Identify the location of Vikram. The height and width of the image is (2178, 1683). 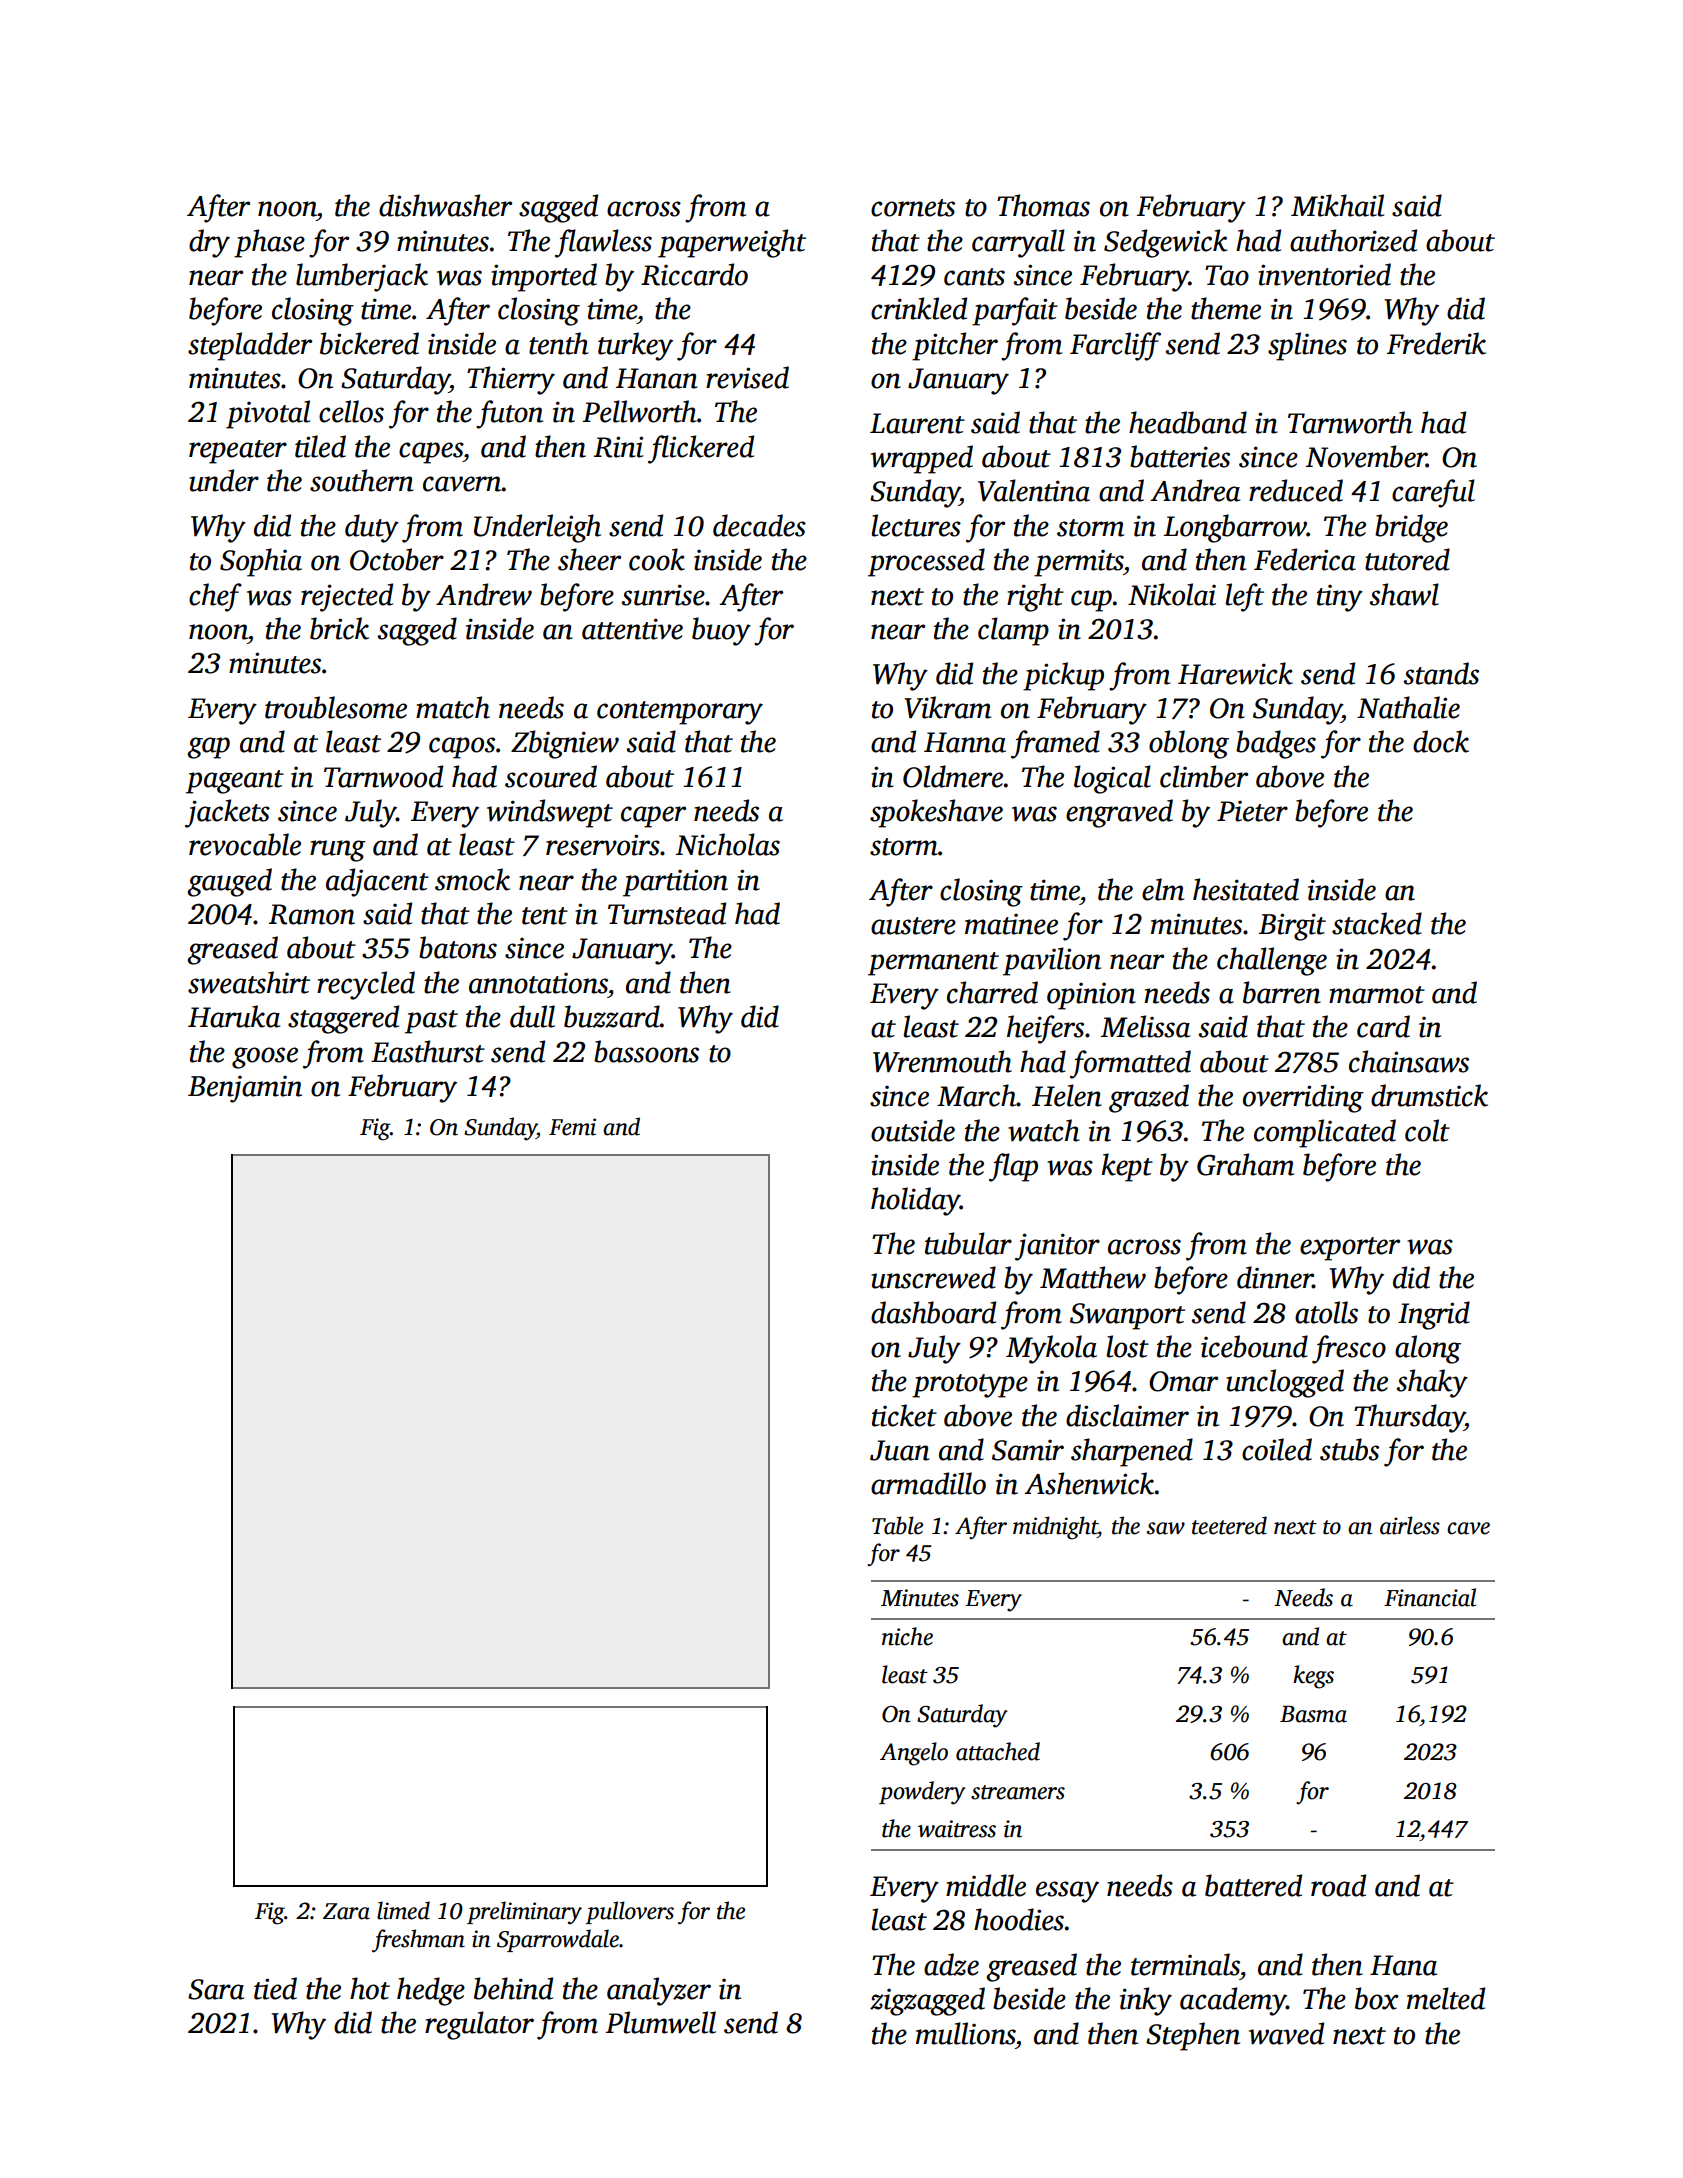
(947, 707).
